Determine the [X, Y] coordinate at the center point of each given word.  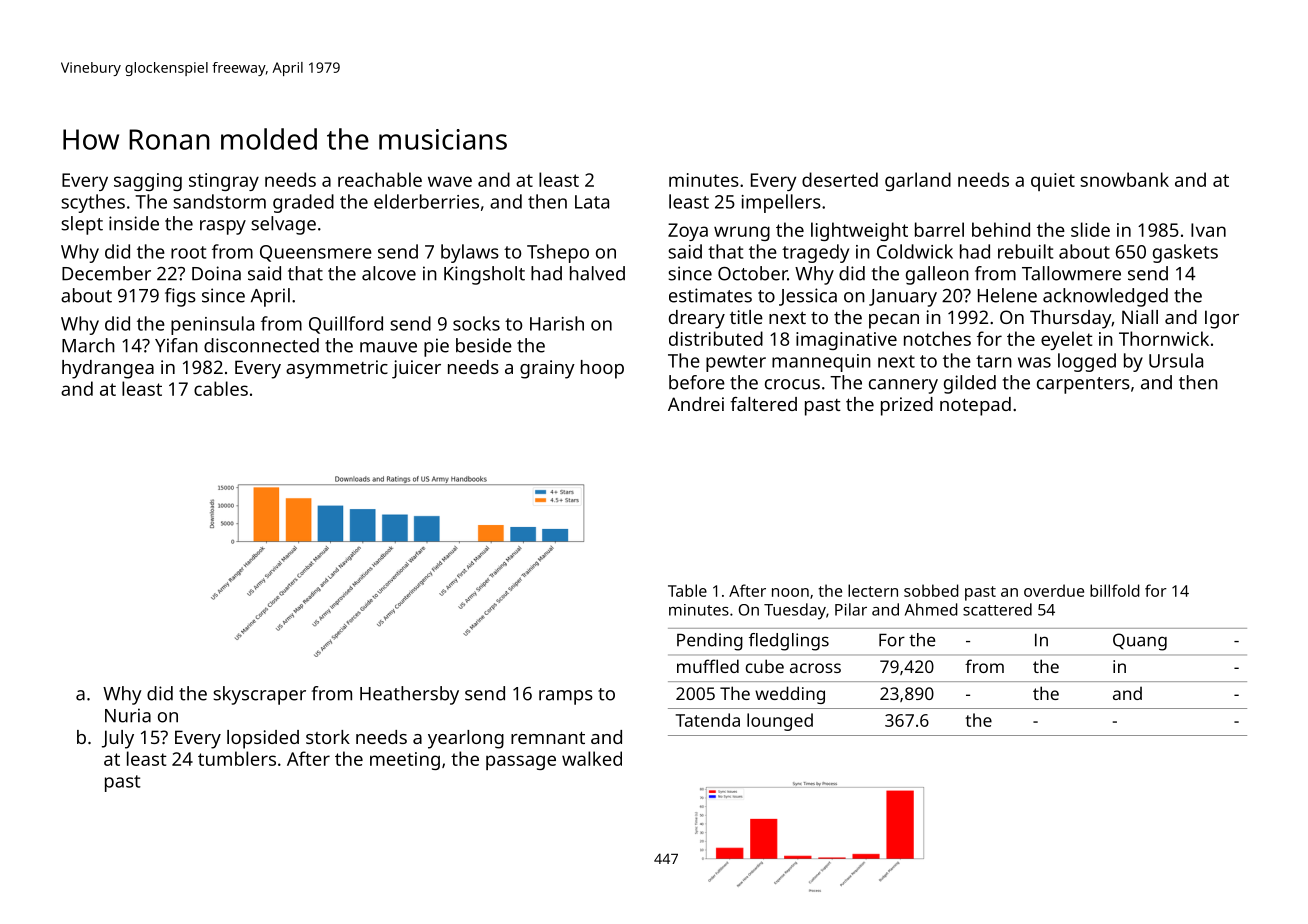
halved [597, 273]
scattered [997, 609]
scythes [93, 203]
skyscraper [259, 695]
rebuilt [1026, 251]
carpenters [1083, 385]
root [189, 252]
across [815, 668]
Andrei [696, 404]
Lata [592, 202]
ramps [566, 697]
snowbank [1124, 179]
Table [687, 590]
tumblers [237, 758]
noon [790, 592]
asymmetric [337, 369]
